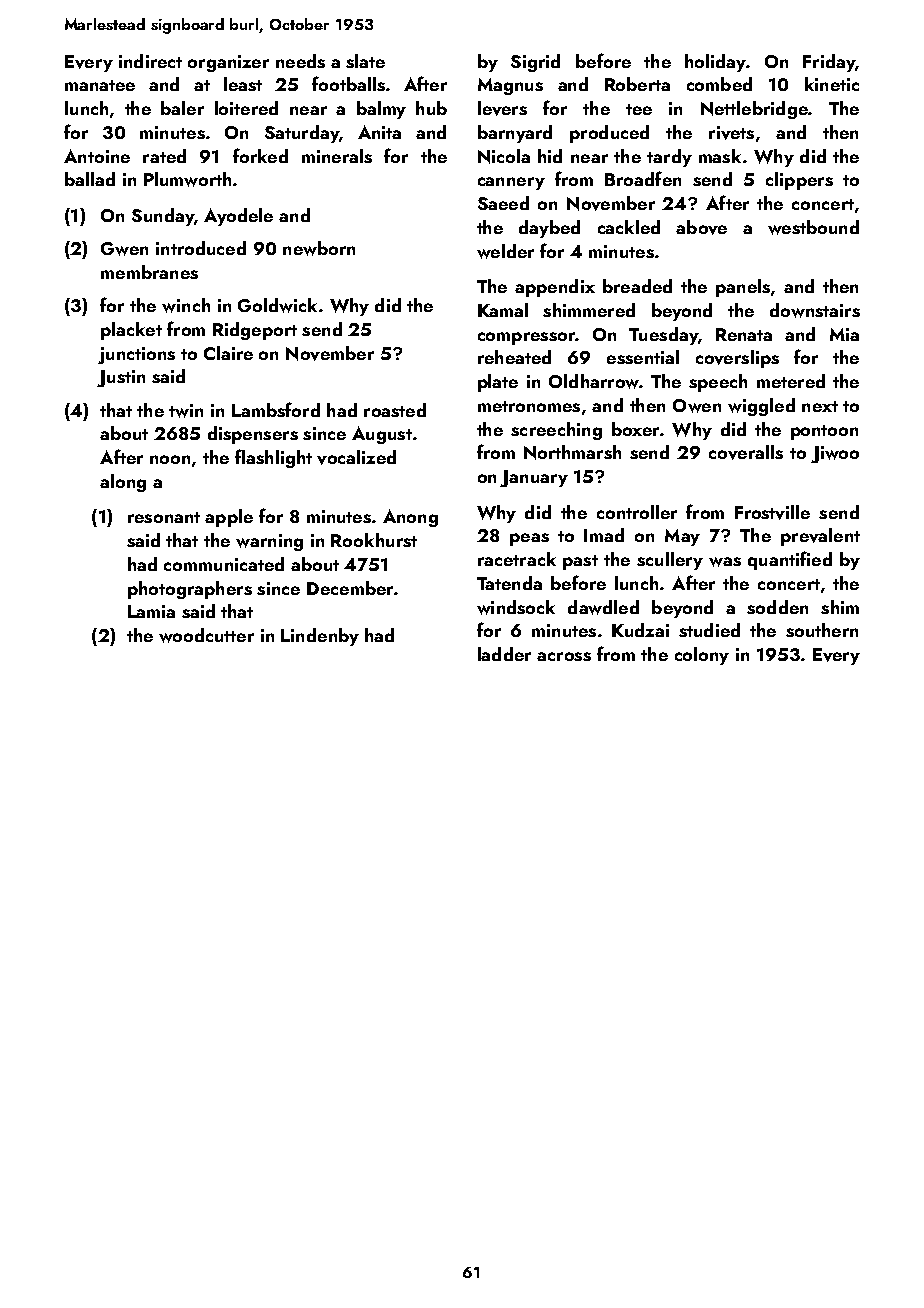 The height and width of the screenshot is (1308, 924). Describe the element at coordinates (503, 310) in the screenshot. I see `Kamal` at that location.
